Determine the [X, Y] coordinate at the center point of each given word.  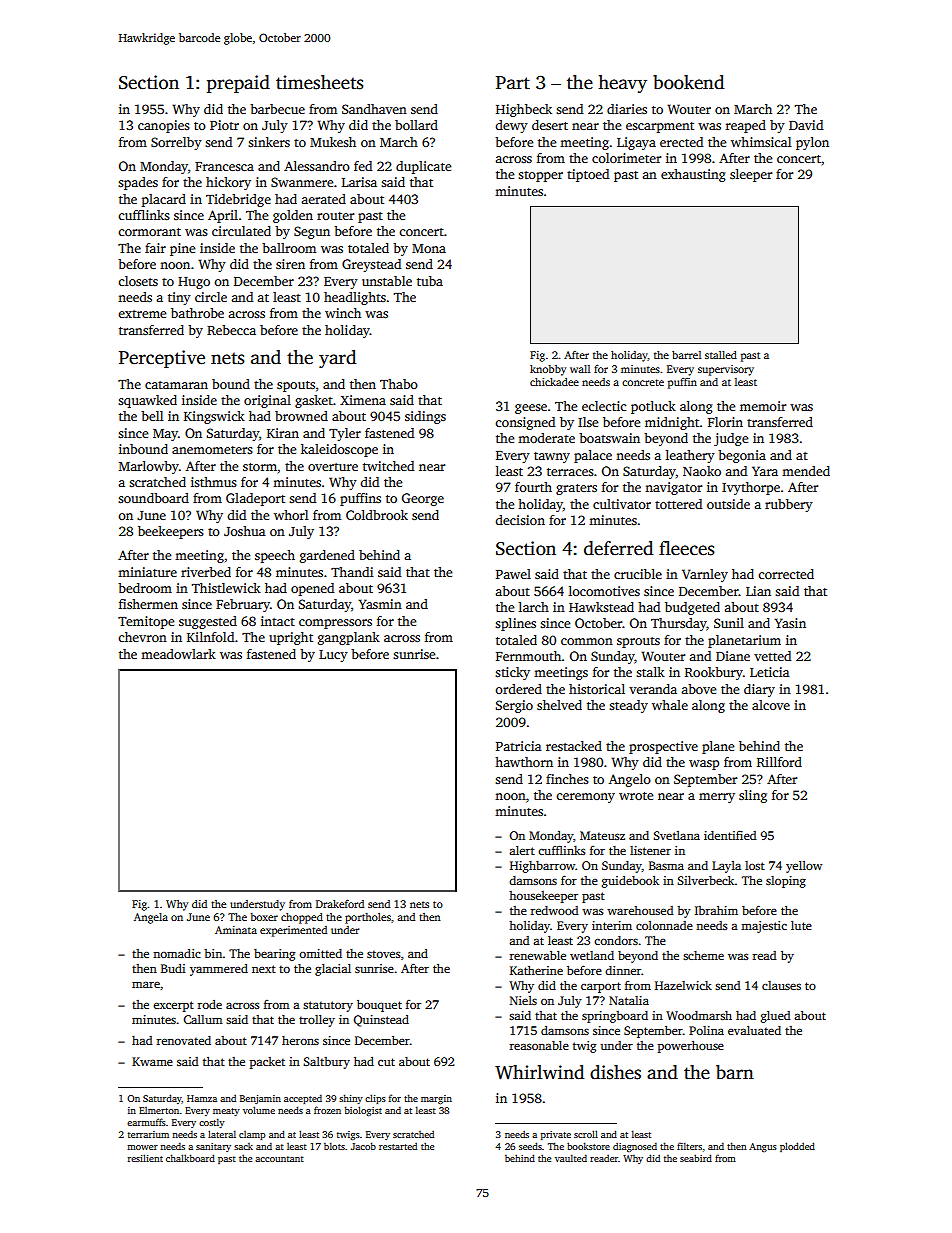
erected [681, 142]
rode [209, 1004]
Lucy [333, 656]
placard [164, 200]
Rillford [779, 762]
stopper [540, 176]
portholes [368, 918]
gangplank [349, 638]
